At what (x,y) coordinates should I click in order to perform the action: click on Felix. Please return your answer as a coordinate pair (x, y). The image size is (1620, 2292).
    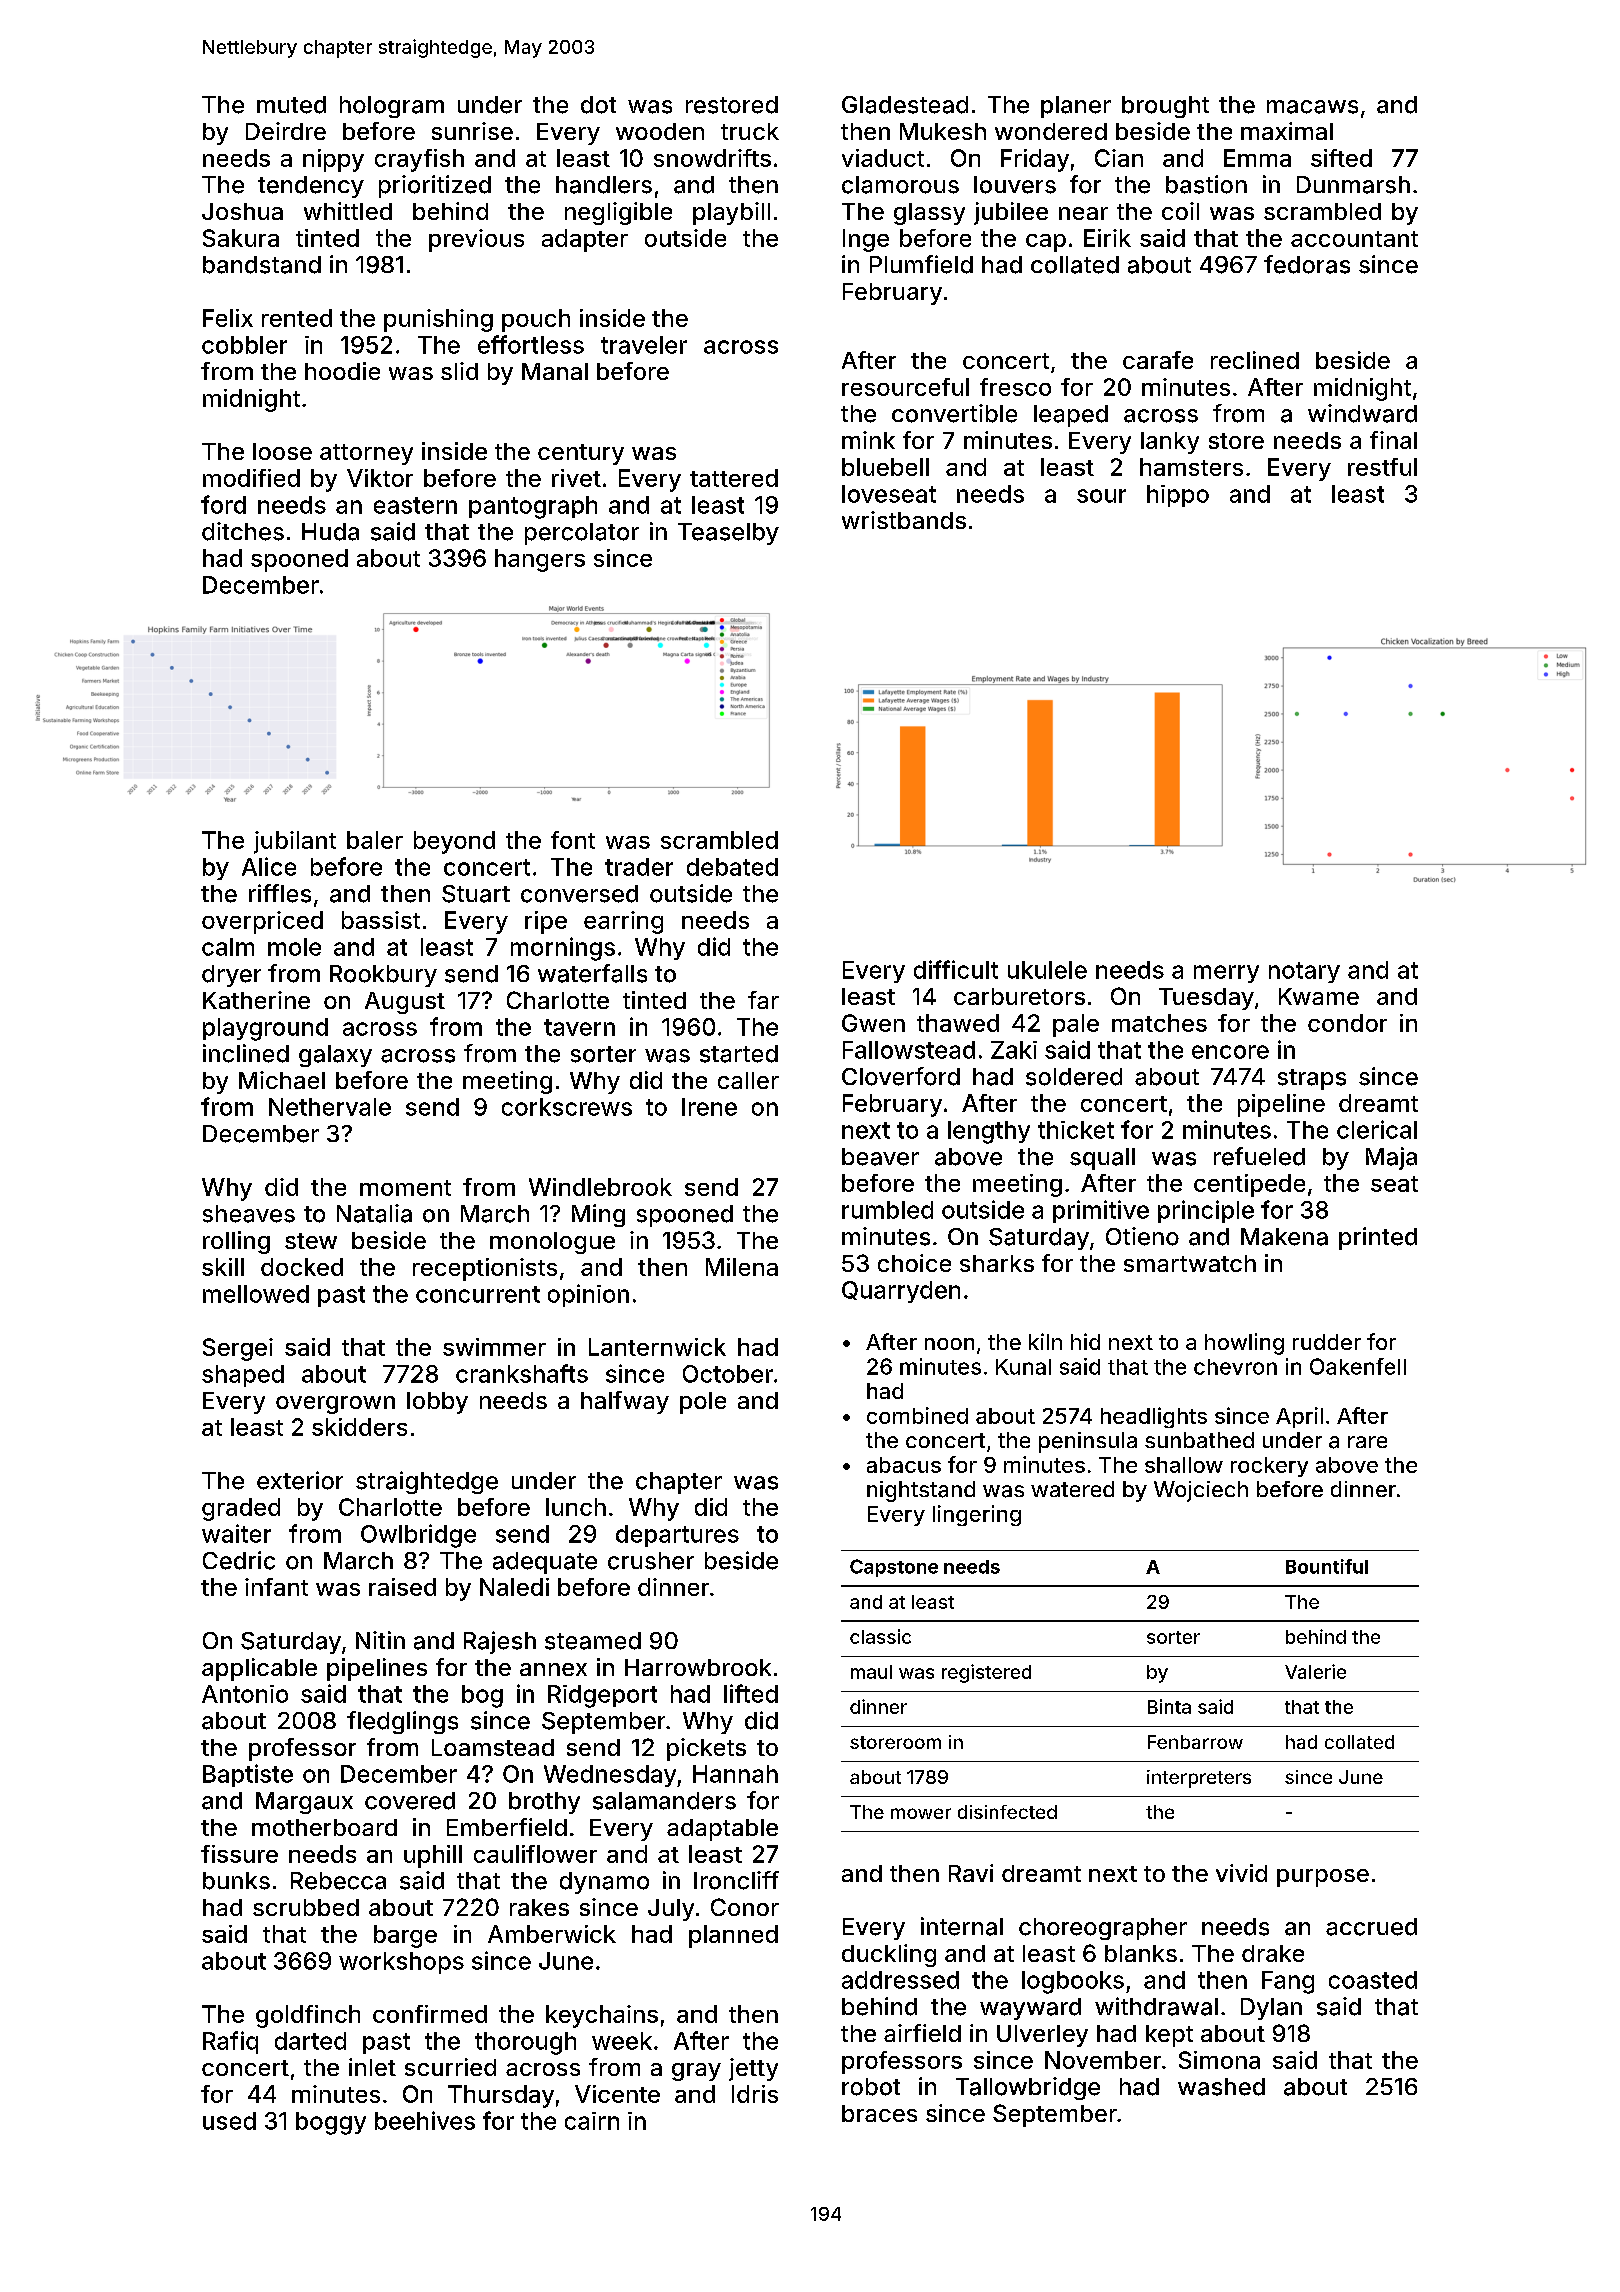
    Looking at the image, I should click on (228, 318).
